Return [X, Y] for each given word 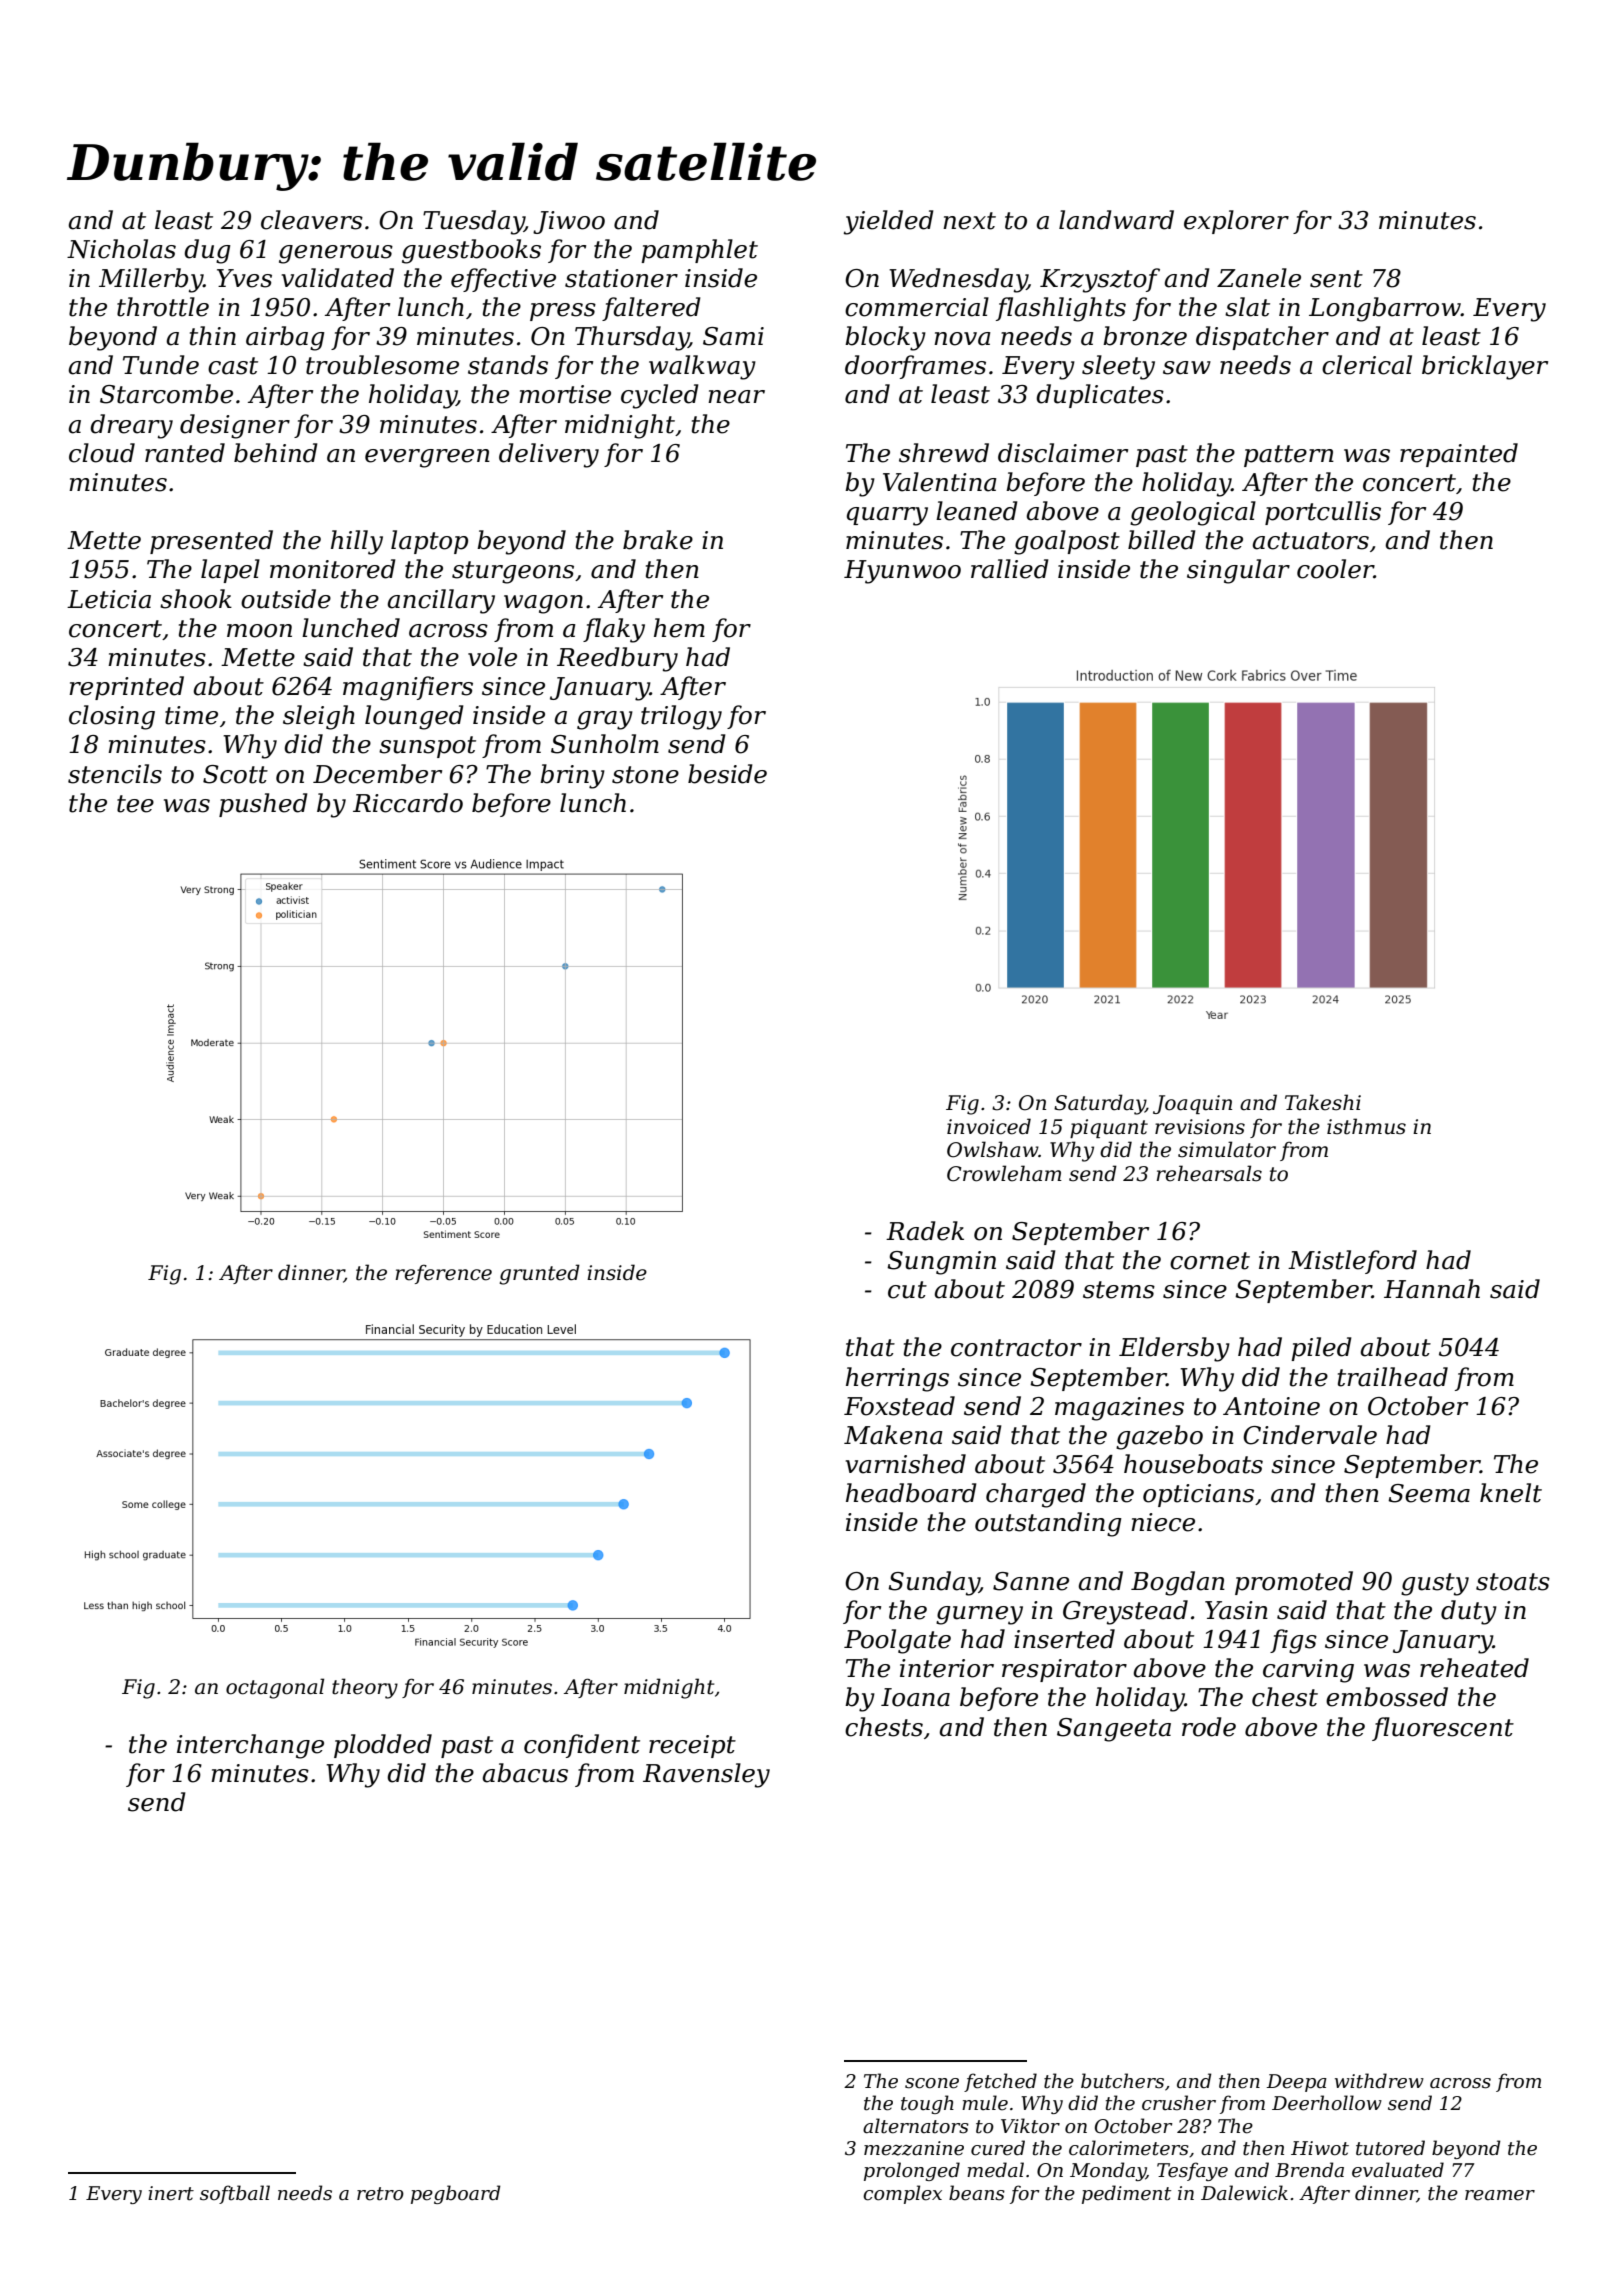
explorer [1236, 222]
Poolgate [897, 1641]
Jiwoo [569, 222]
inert [171, 2193]
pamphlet [699, 251]
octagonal [275, 1688]
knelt [1511, 1493]
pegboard [456, 2194]
